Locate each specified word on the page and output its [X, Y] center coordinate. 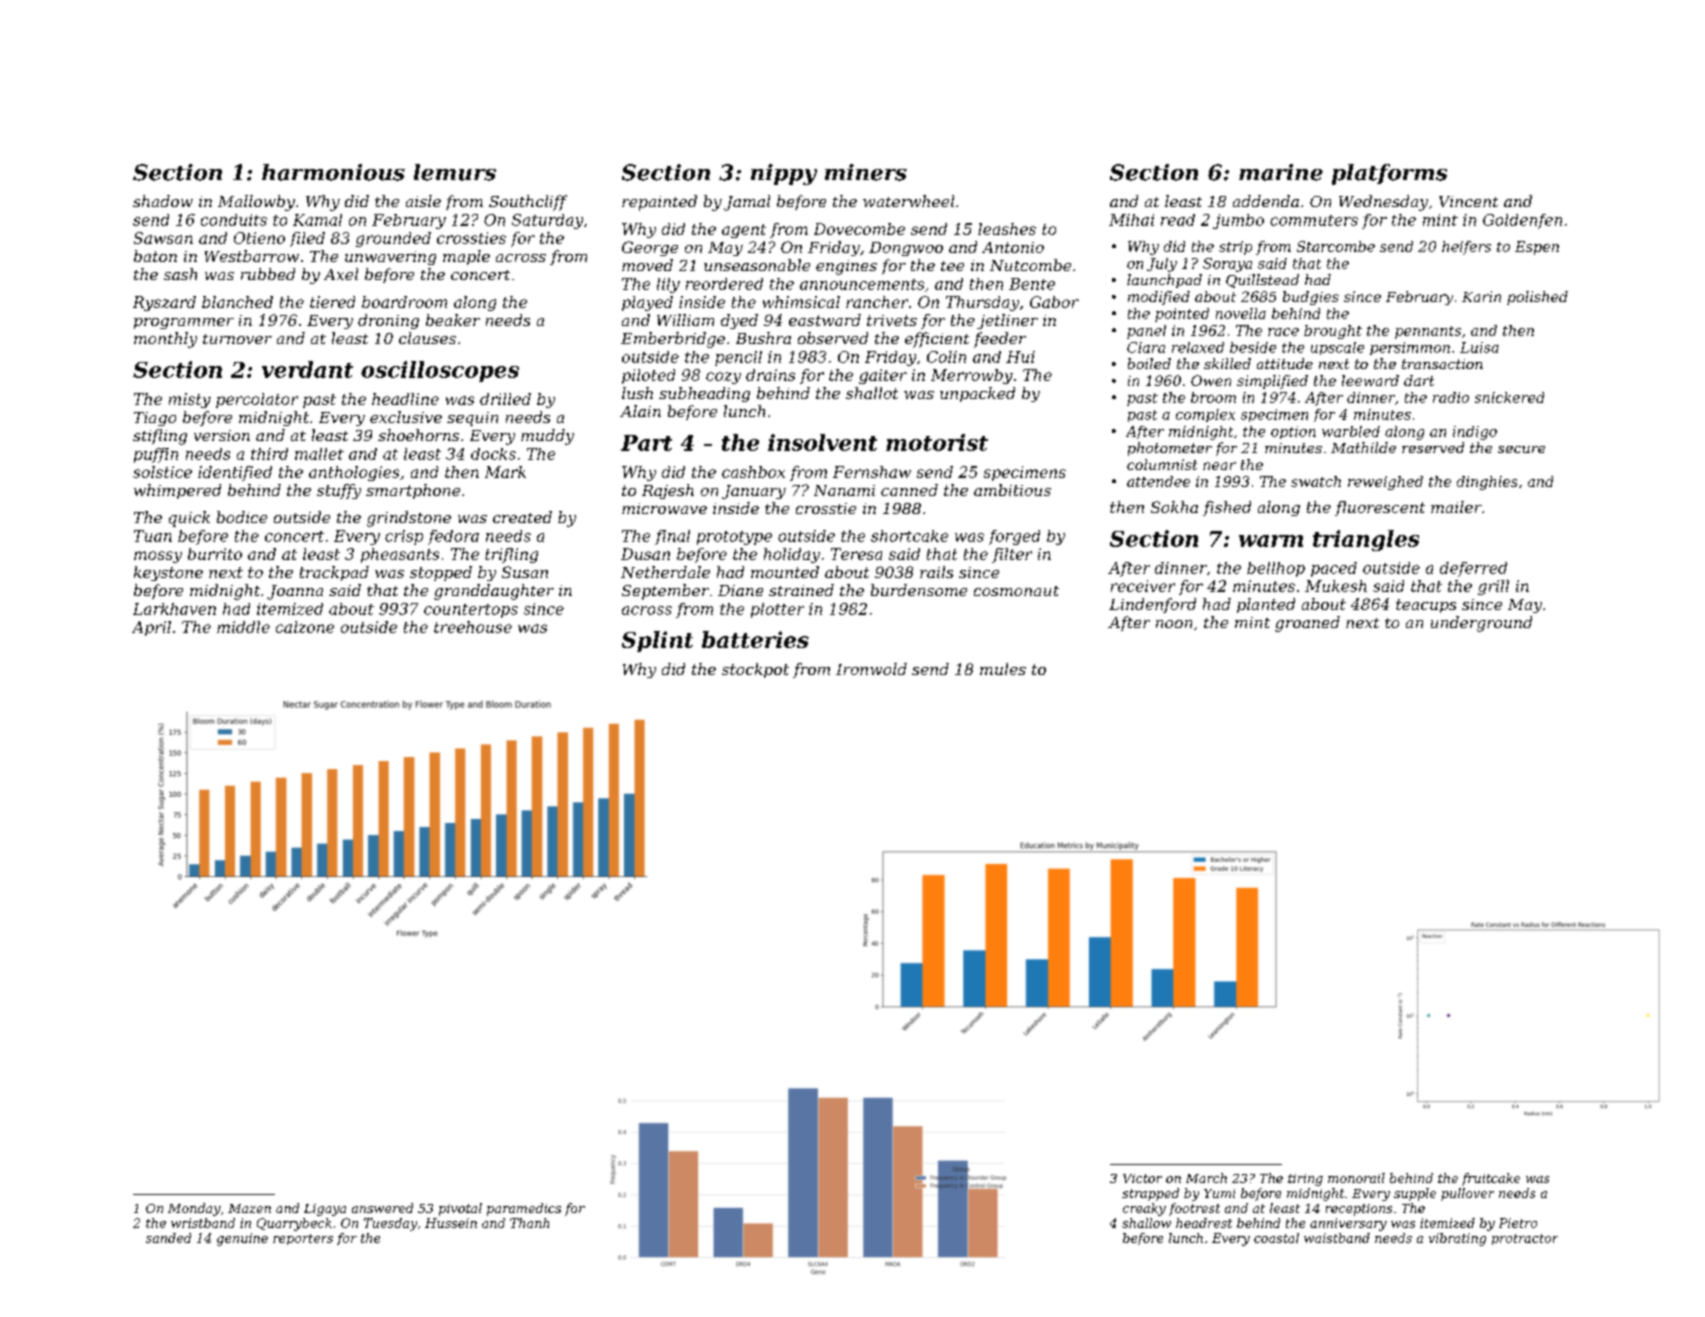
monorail [1356, 1178]
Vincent [1468, 201]
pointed [1182, 315]
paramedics [524, 1209]
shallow [1146, 1223]
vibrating [1457, 1239]
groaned [1307, 624]
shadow [163, 201]
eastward [825, 320]
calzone [305, 627]
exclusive [406, 417]
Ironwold [871, 669]
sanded [168, 1238]
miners [866, 172]
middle [243, 627]
